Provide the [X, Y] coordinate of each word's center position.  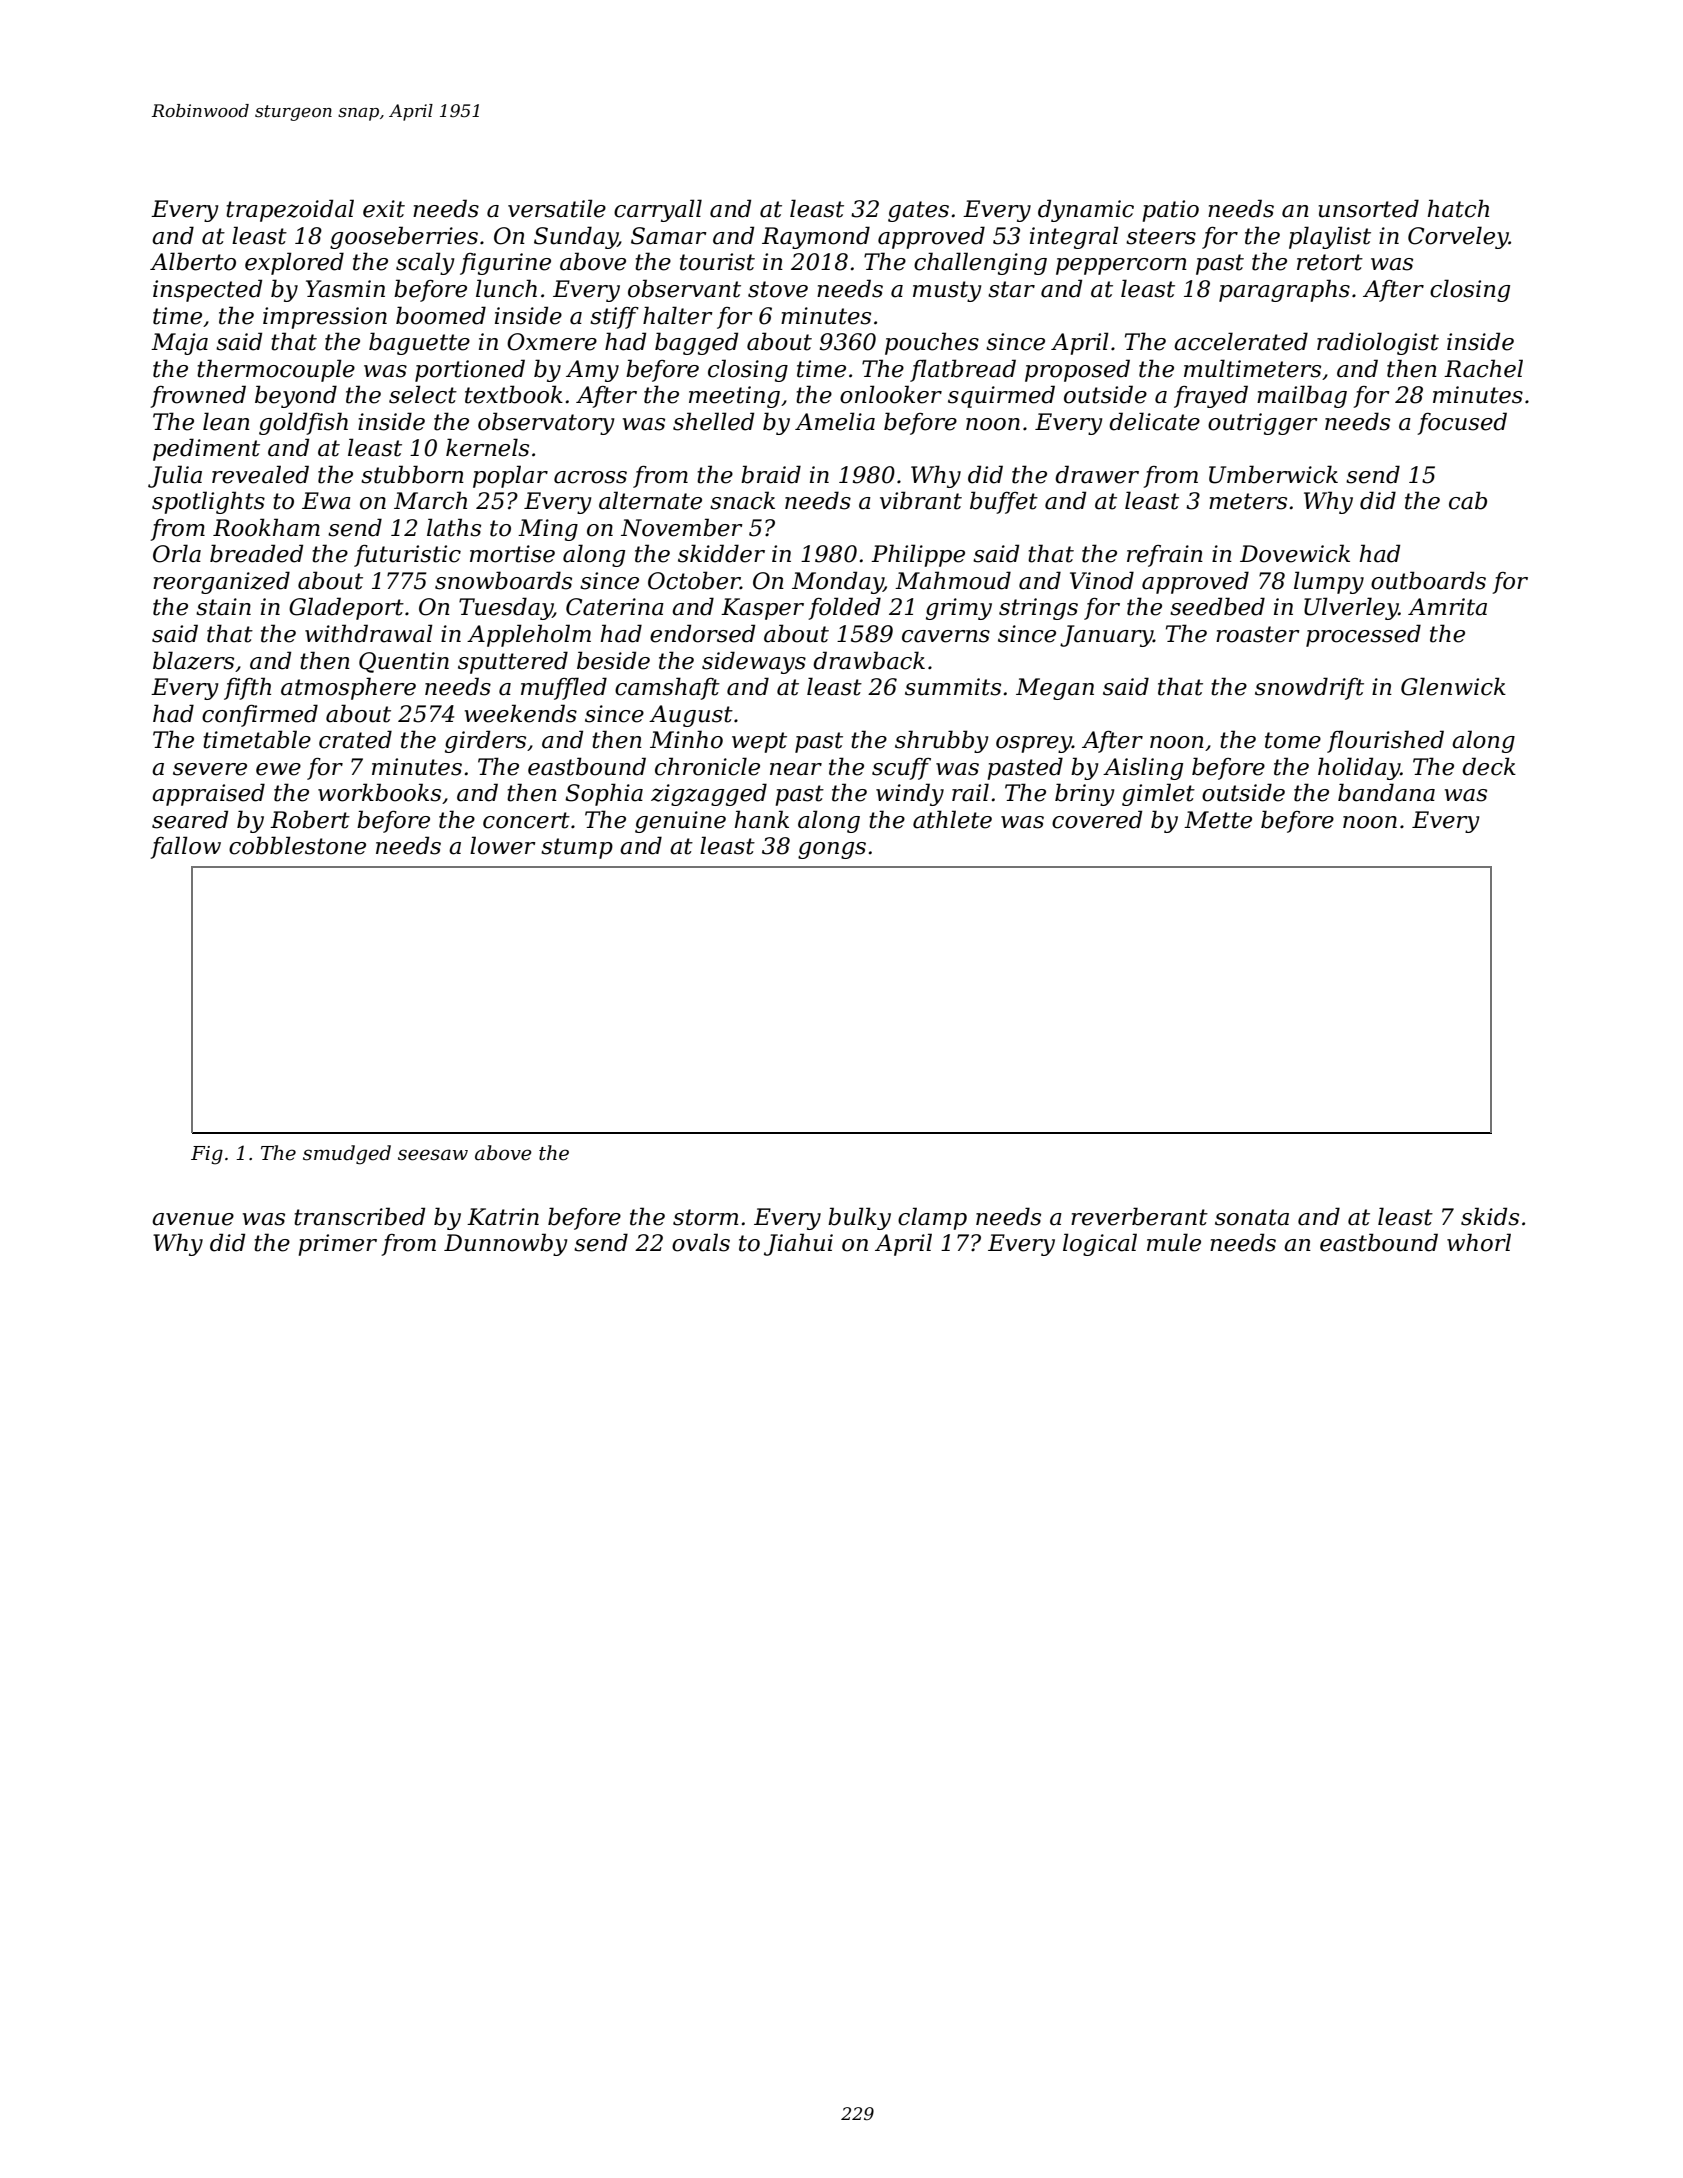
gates [918, 211]
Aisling [1143, 768]
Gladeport [346, 608]
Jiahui [798, 1244]
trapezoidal [290, 210]
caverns [946, 636]
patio [1170, 211]
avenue [193, 1219]
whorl [1479, 1242]
